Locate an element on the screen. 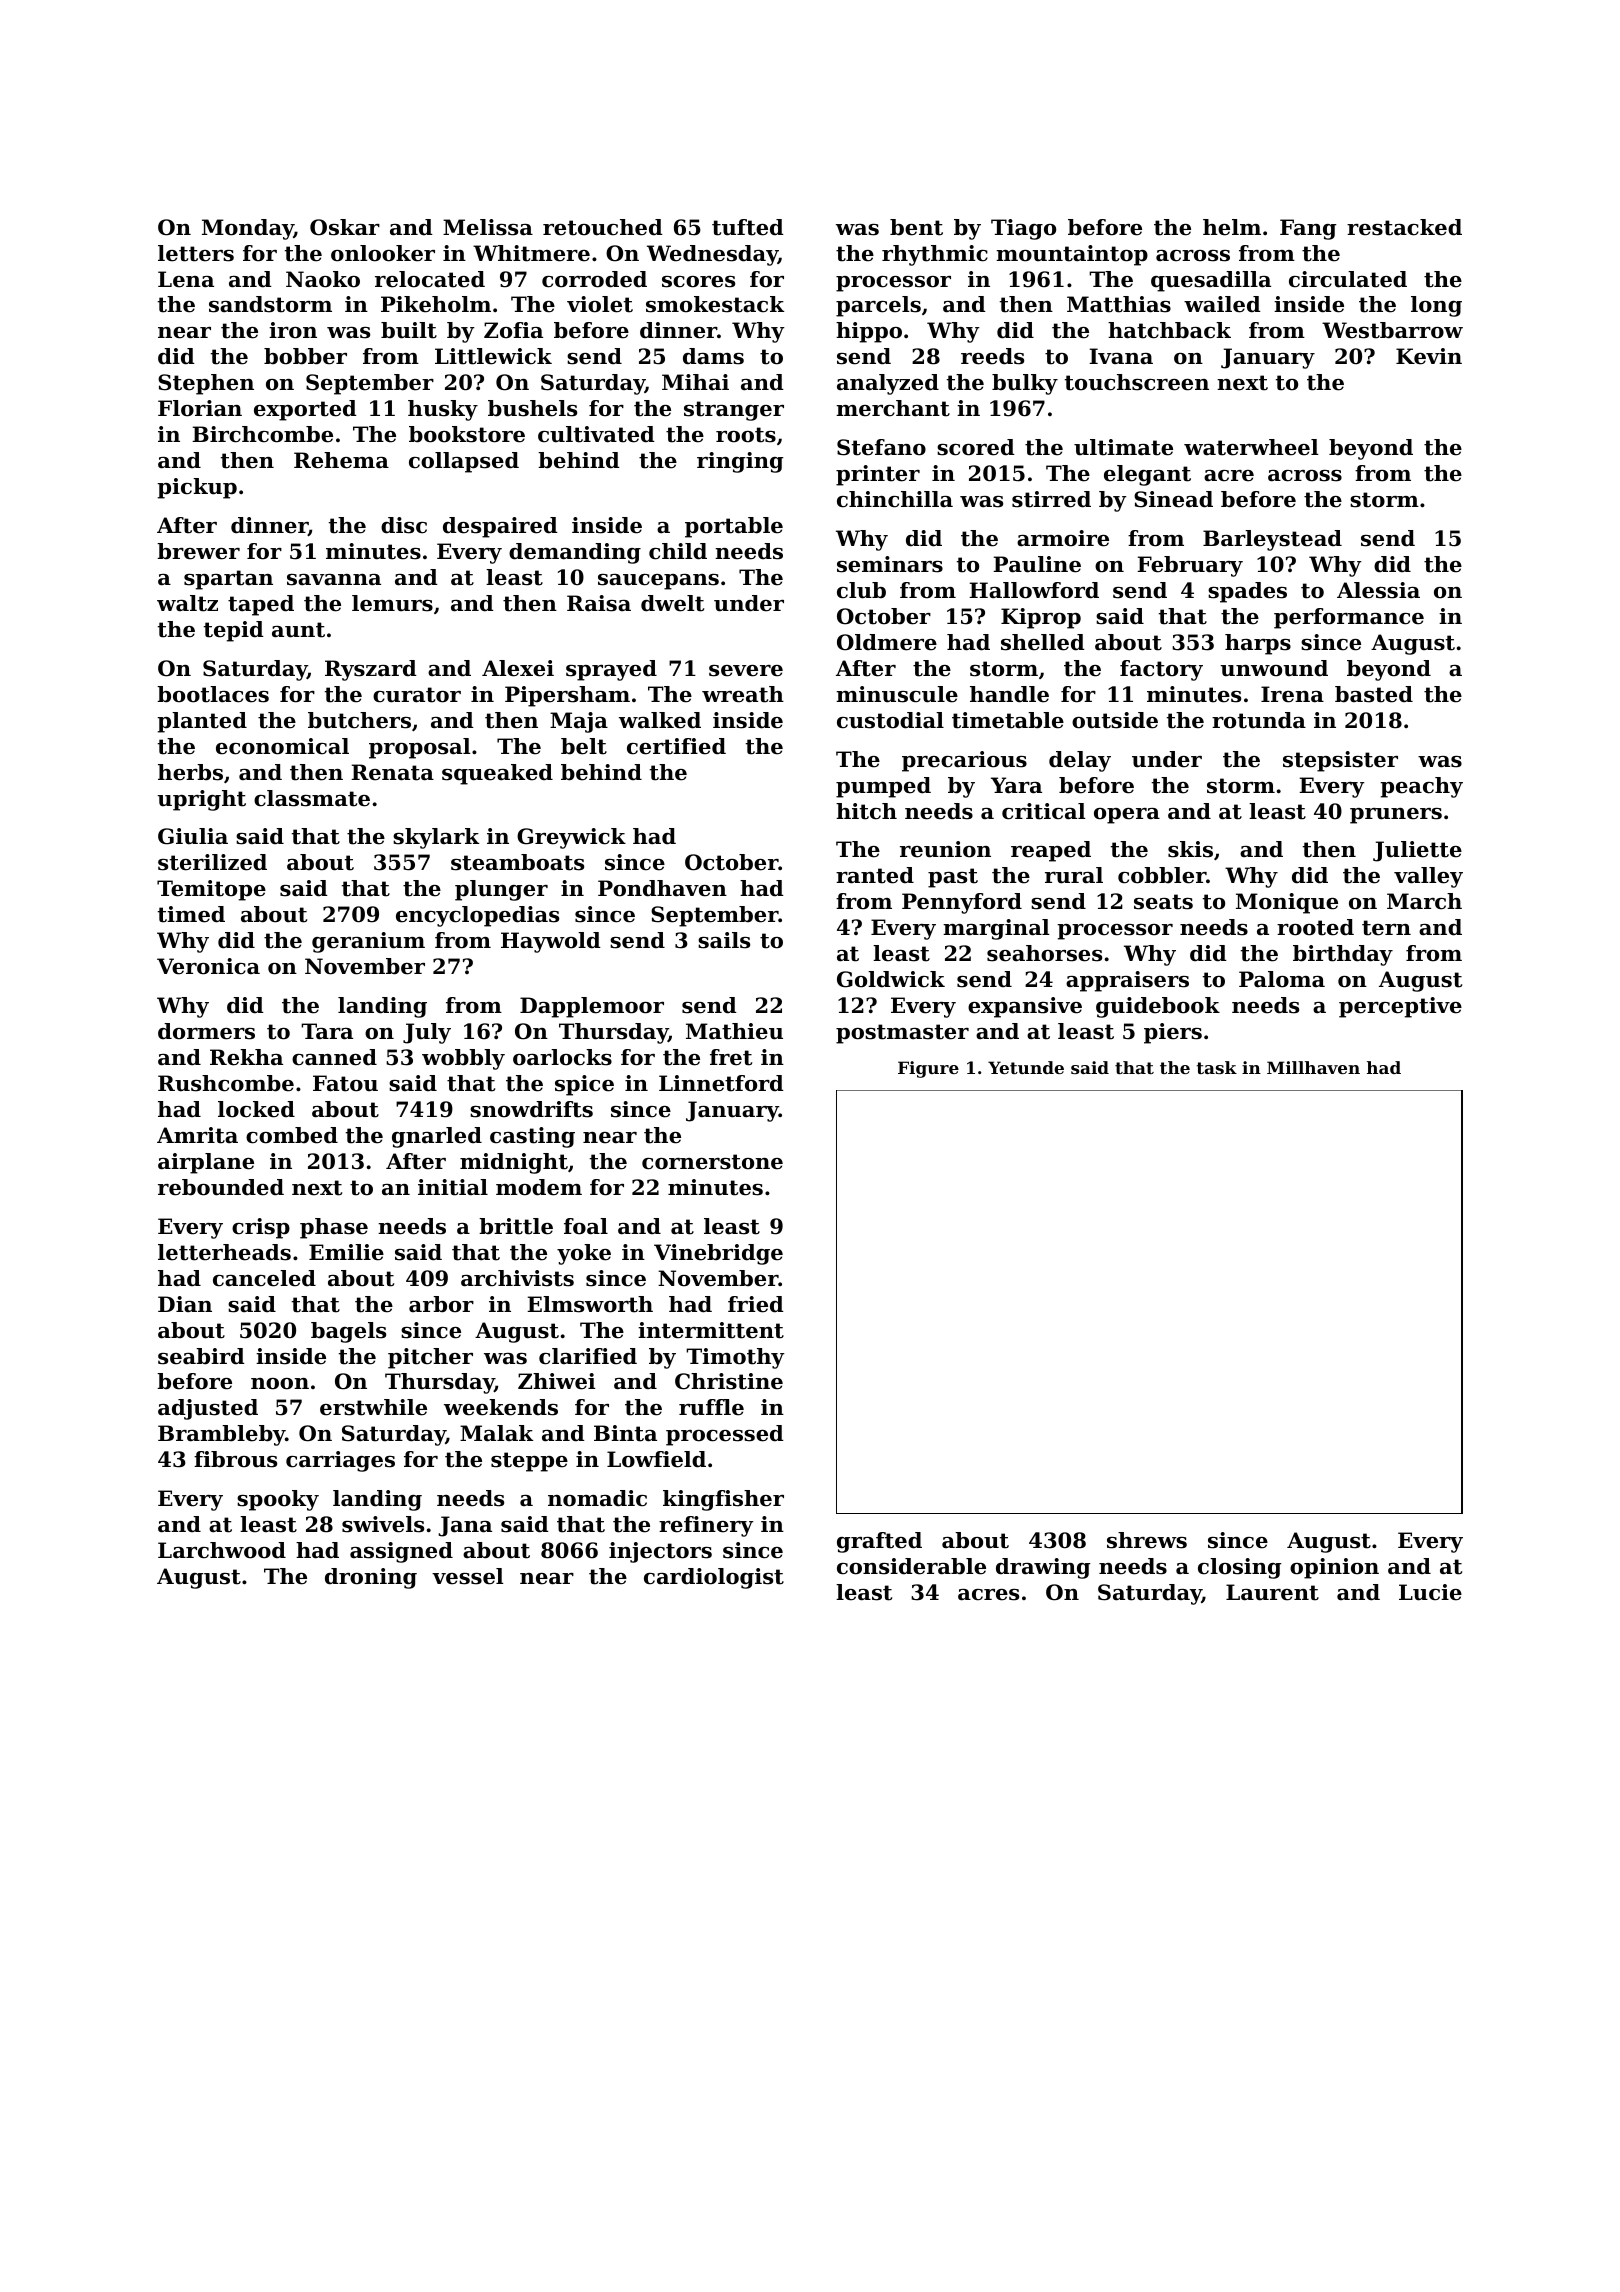  precarious is located at coordinates (964, 761).
